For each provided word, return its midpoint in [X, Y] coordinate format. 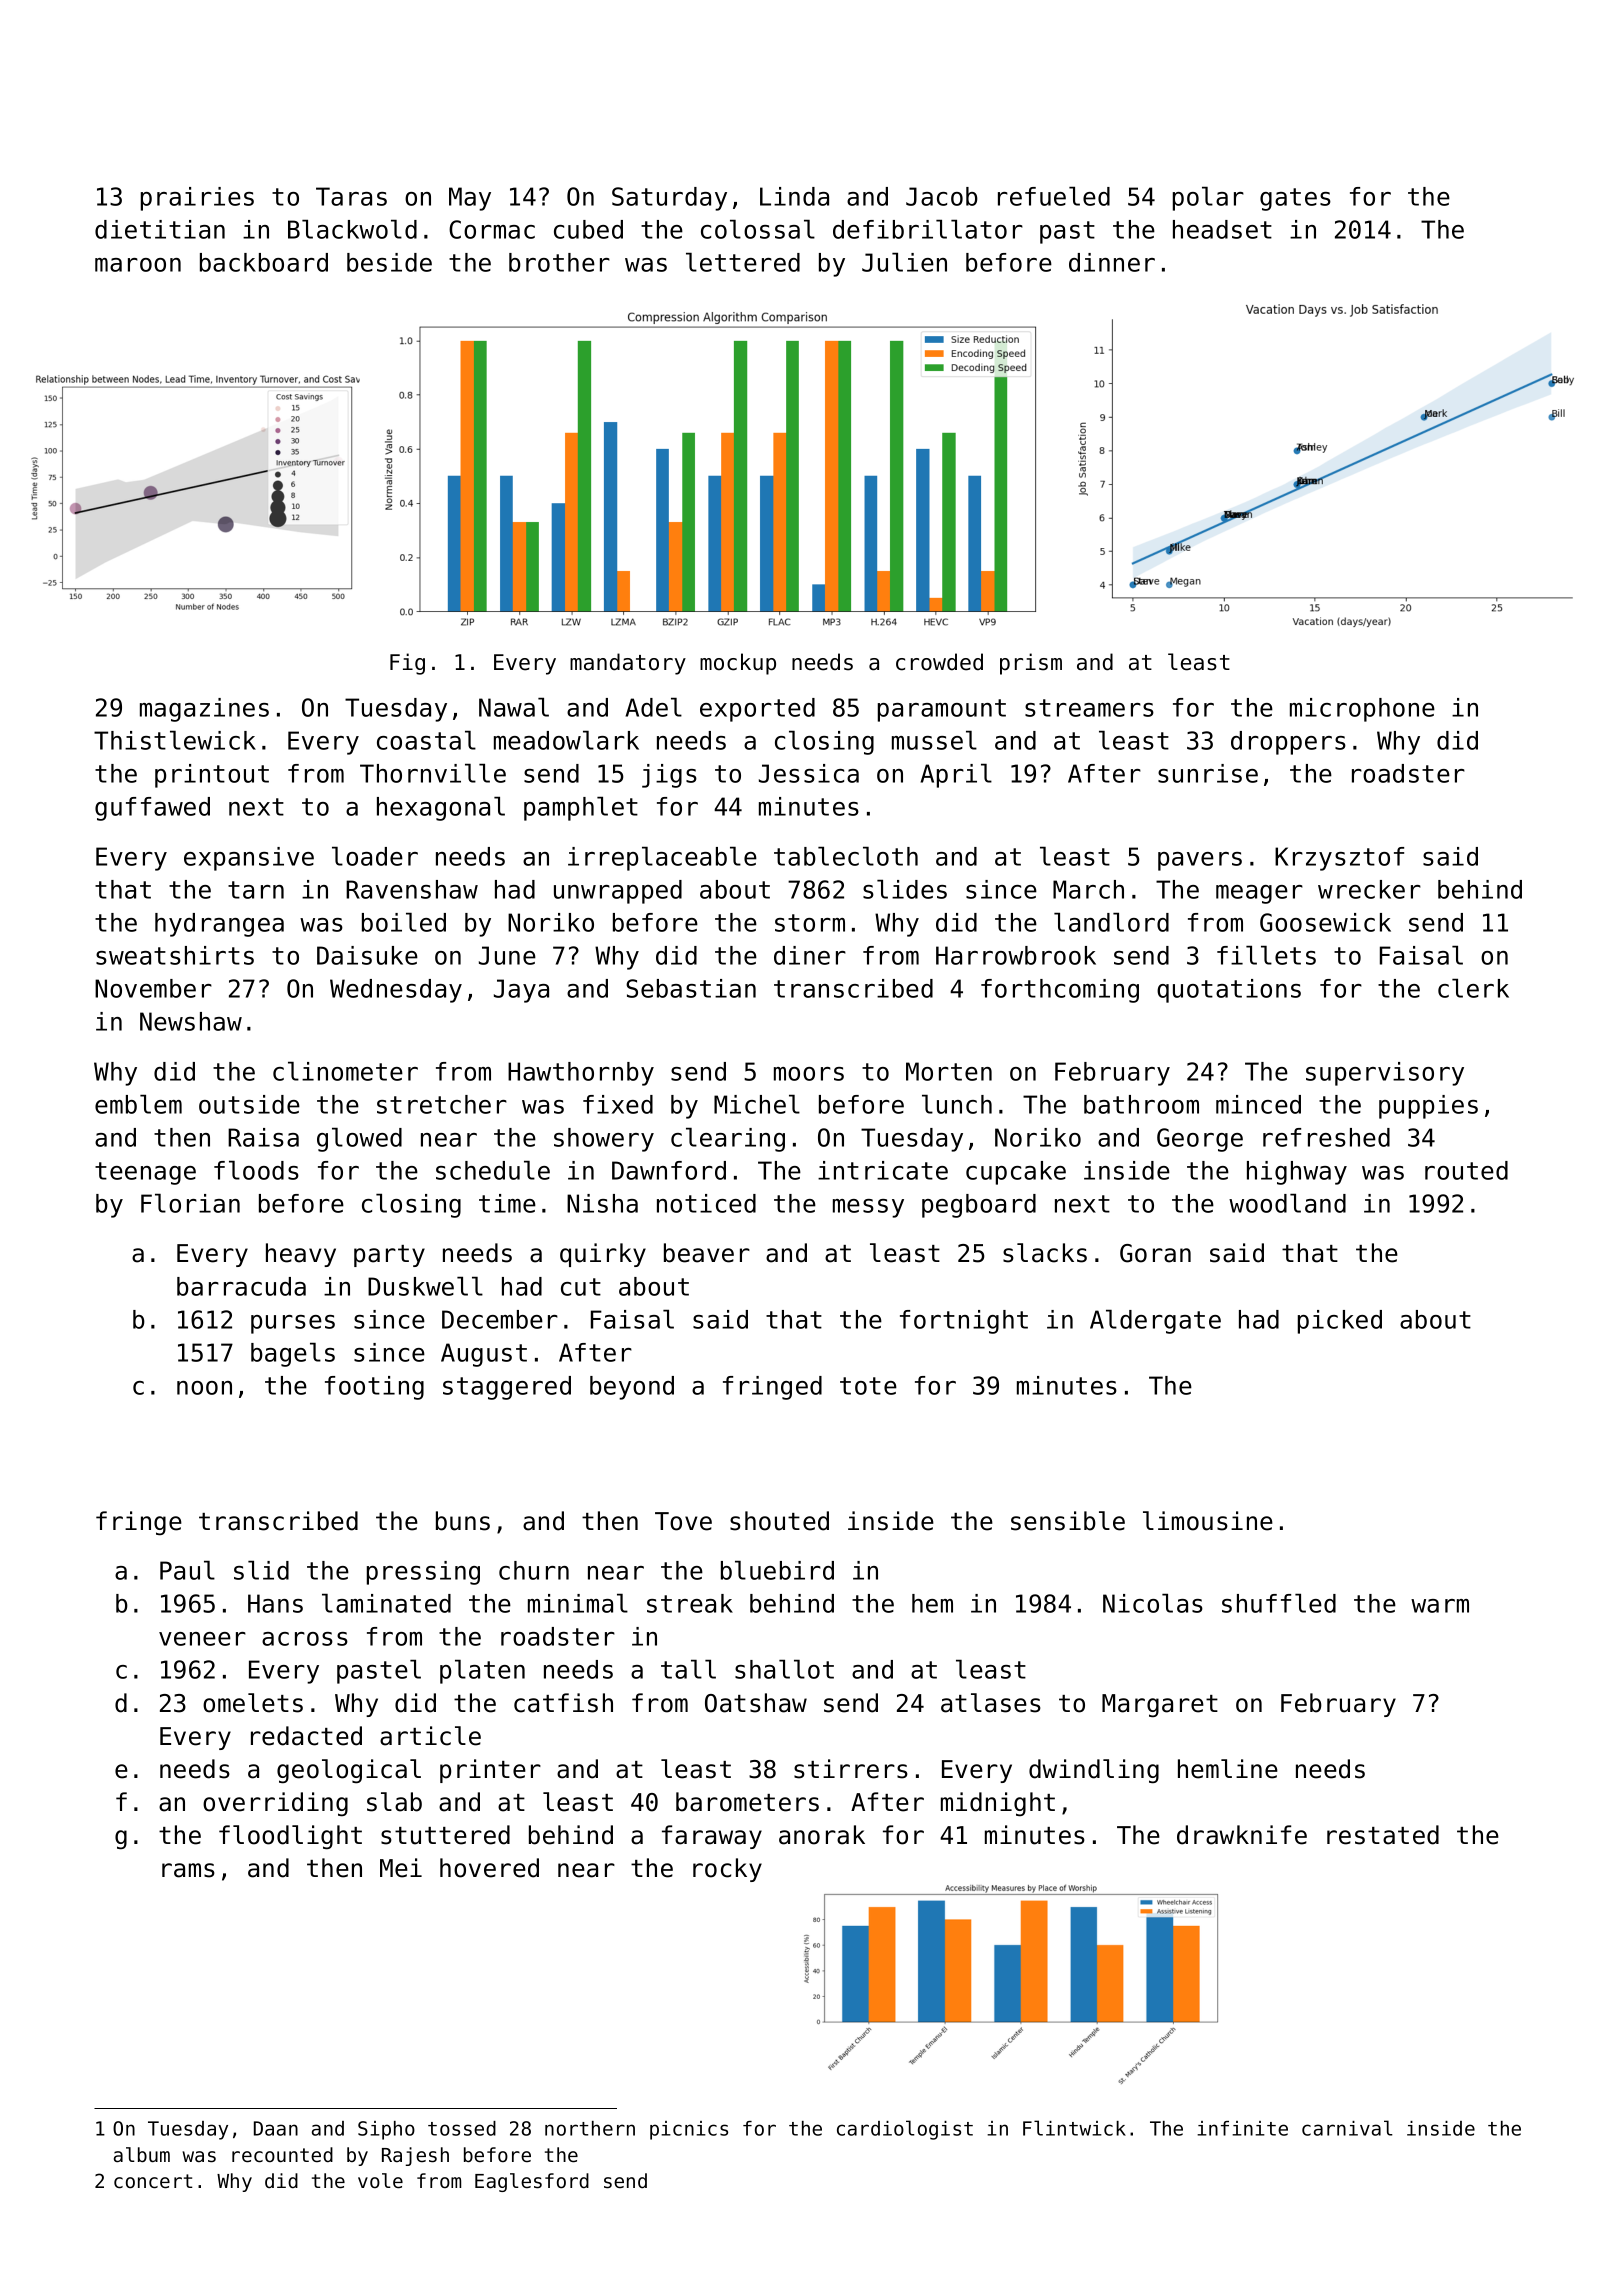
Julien [904, 262]
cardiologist [905, 2130]
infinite [1242, 2128]
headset [1222, 229]
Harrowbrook [1016, 955]
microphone [1362, 710]
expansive [249, 859]
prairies [197, 199]
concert [153, 2181]
